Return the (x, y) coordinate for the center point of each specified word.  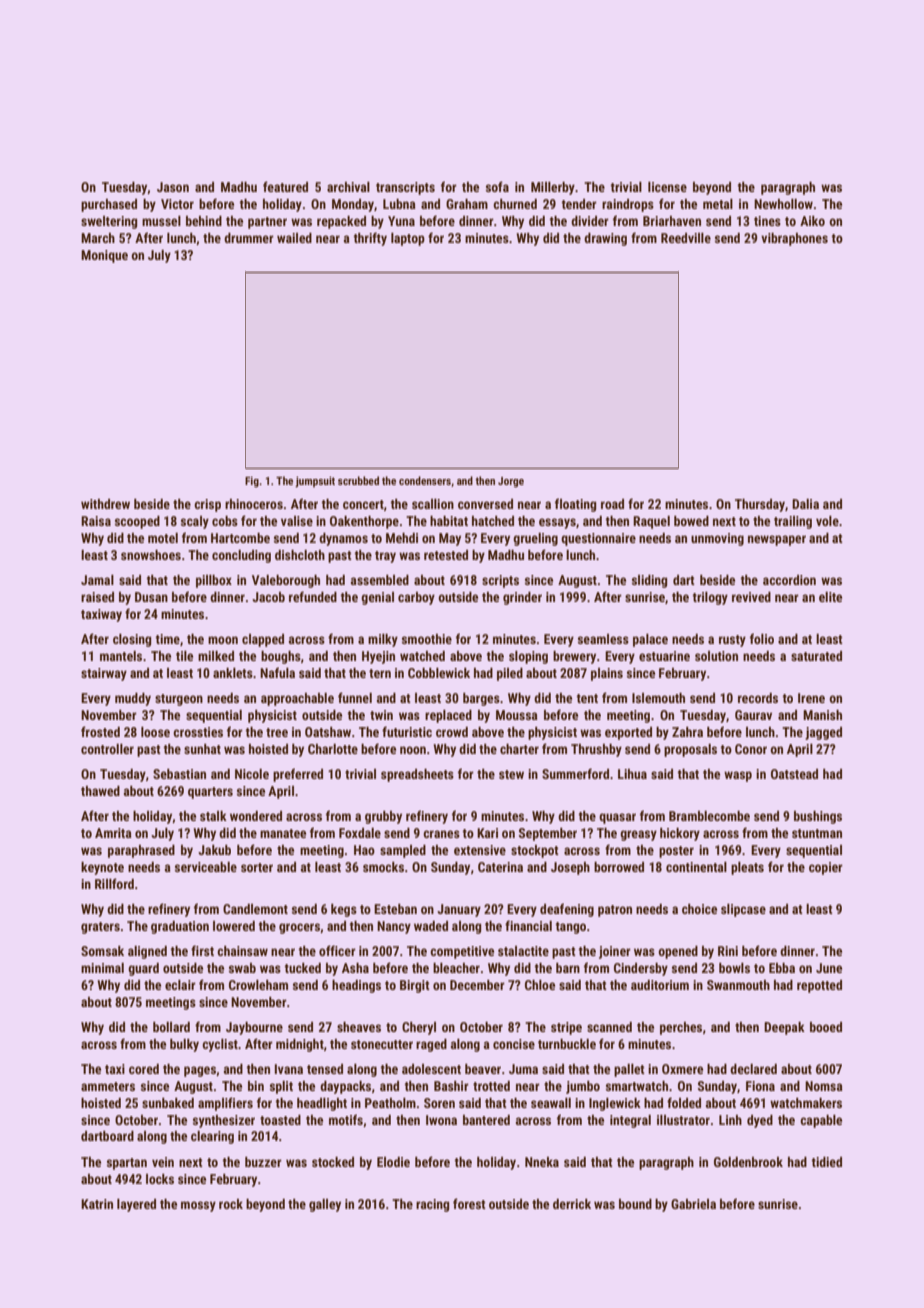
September (548, 834)
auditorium (660, 985)
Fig (252, 482)
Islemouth (658, 698)
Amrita (113, 833)
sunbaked (168, 1103)
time (167, 639)
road (612, 504)
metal (718, 204)
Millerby (553, 188)
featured (285, 186)
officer (337, 950)
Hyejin (378, 657)
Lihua (632, 774)
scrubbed (358, 480)
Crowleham (258, 985)
